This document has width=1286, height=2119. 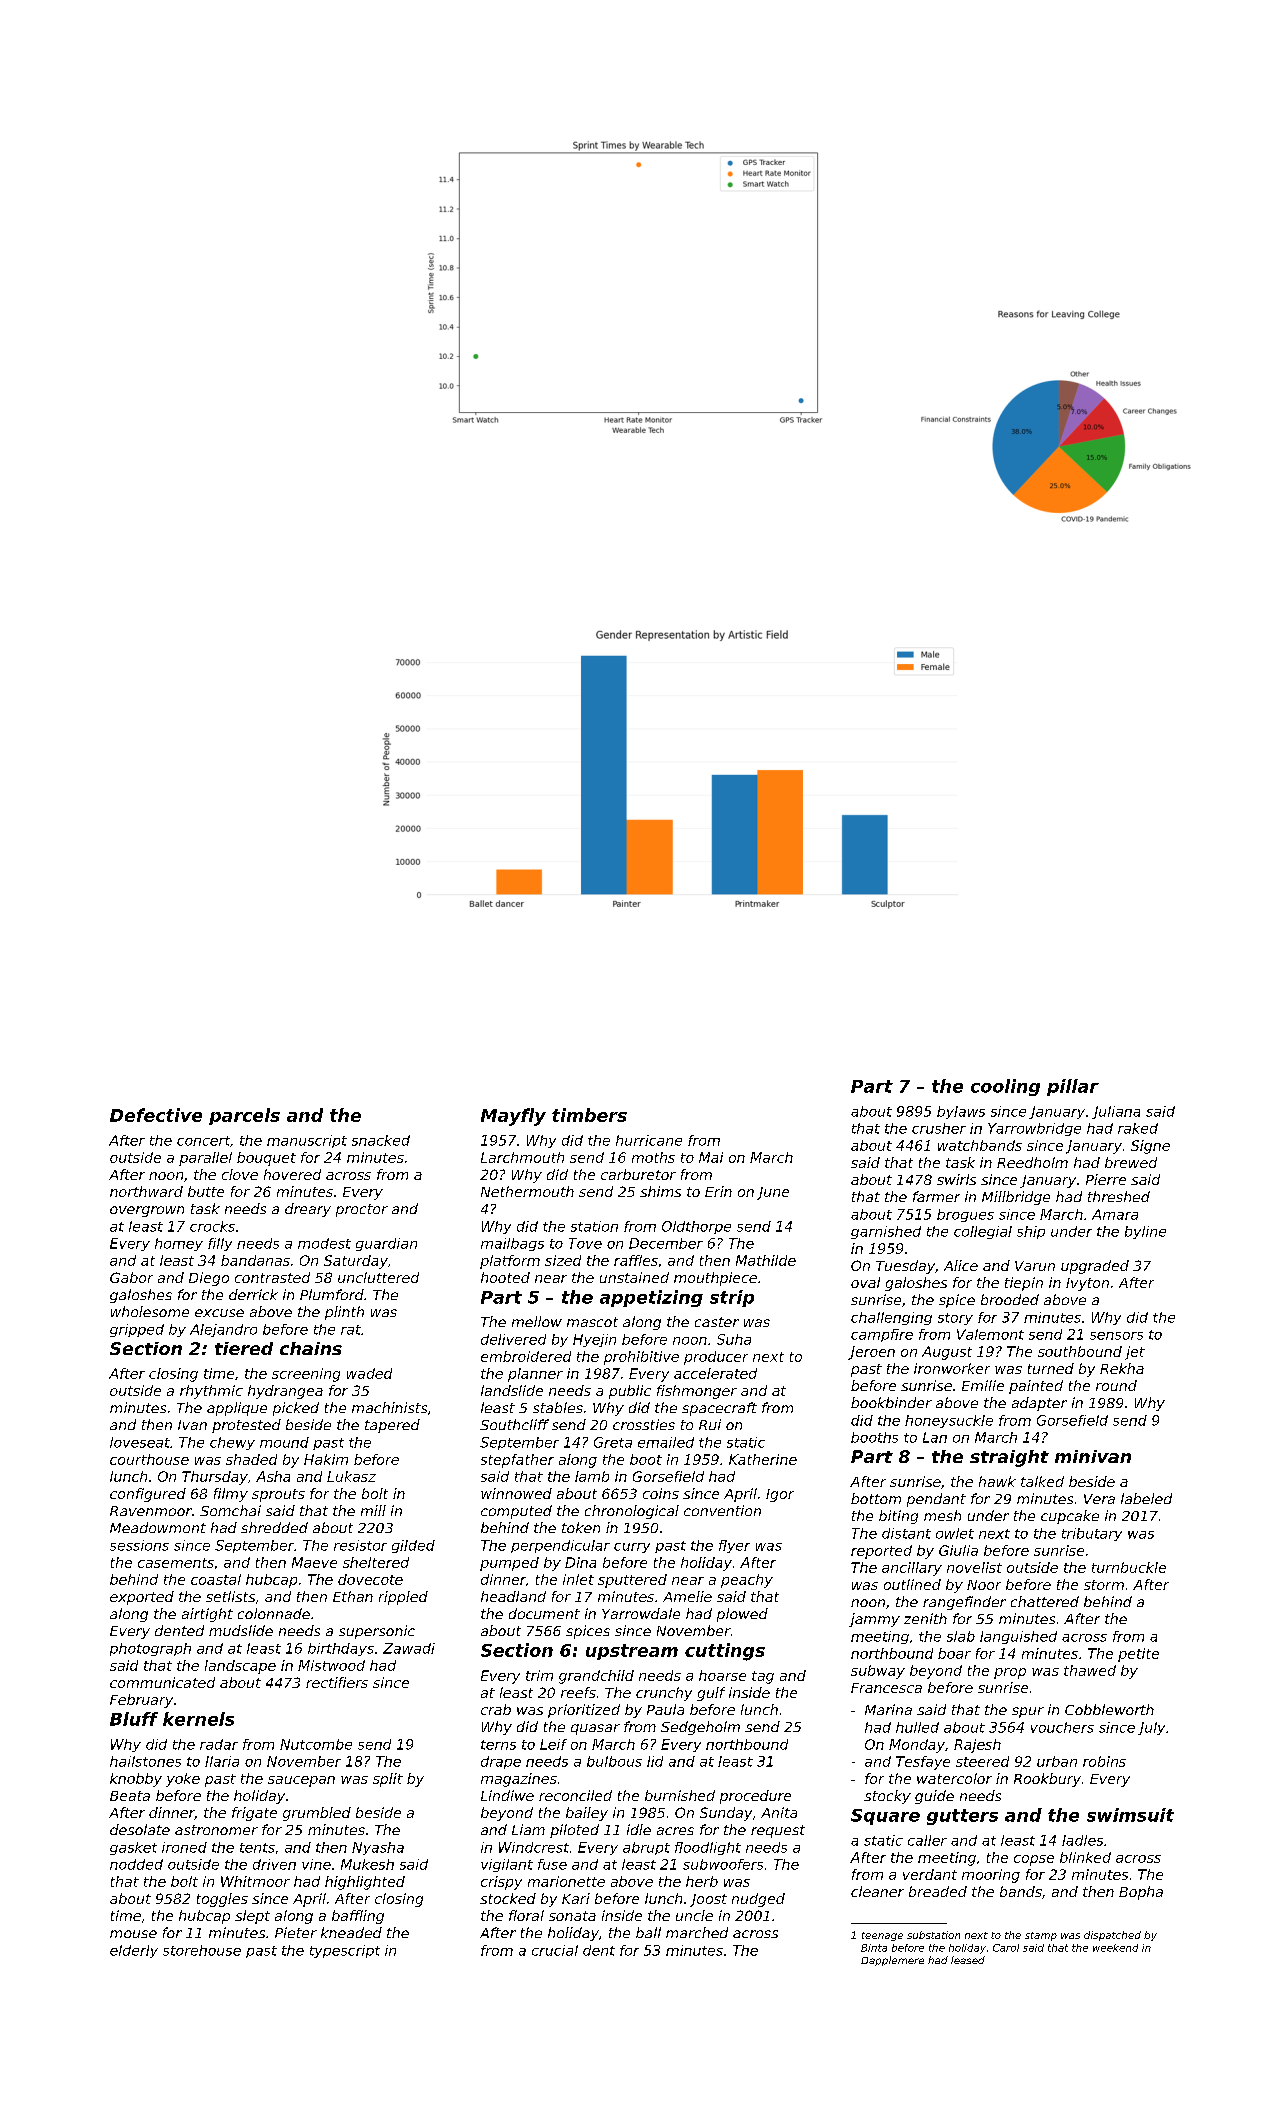 What do you see at coordinates (923, 1763) in the document?
I see `Tesfaye` at bounding box center [923, 1763].
